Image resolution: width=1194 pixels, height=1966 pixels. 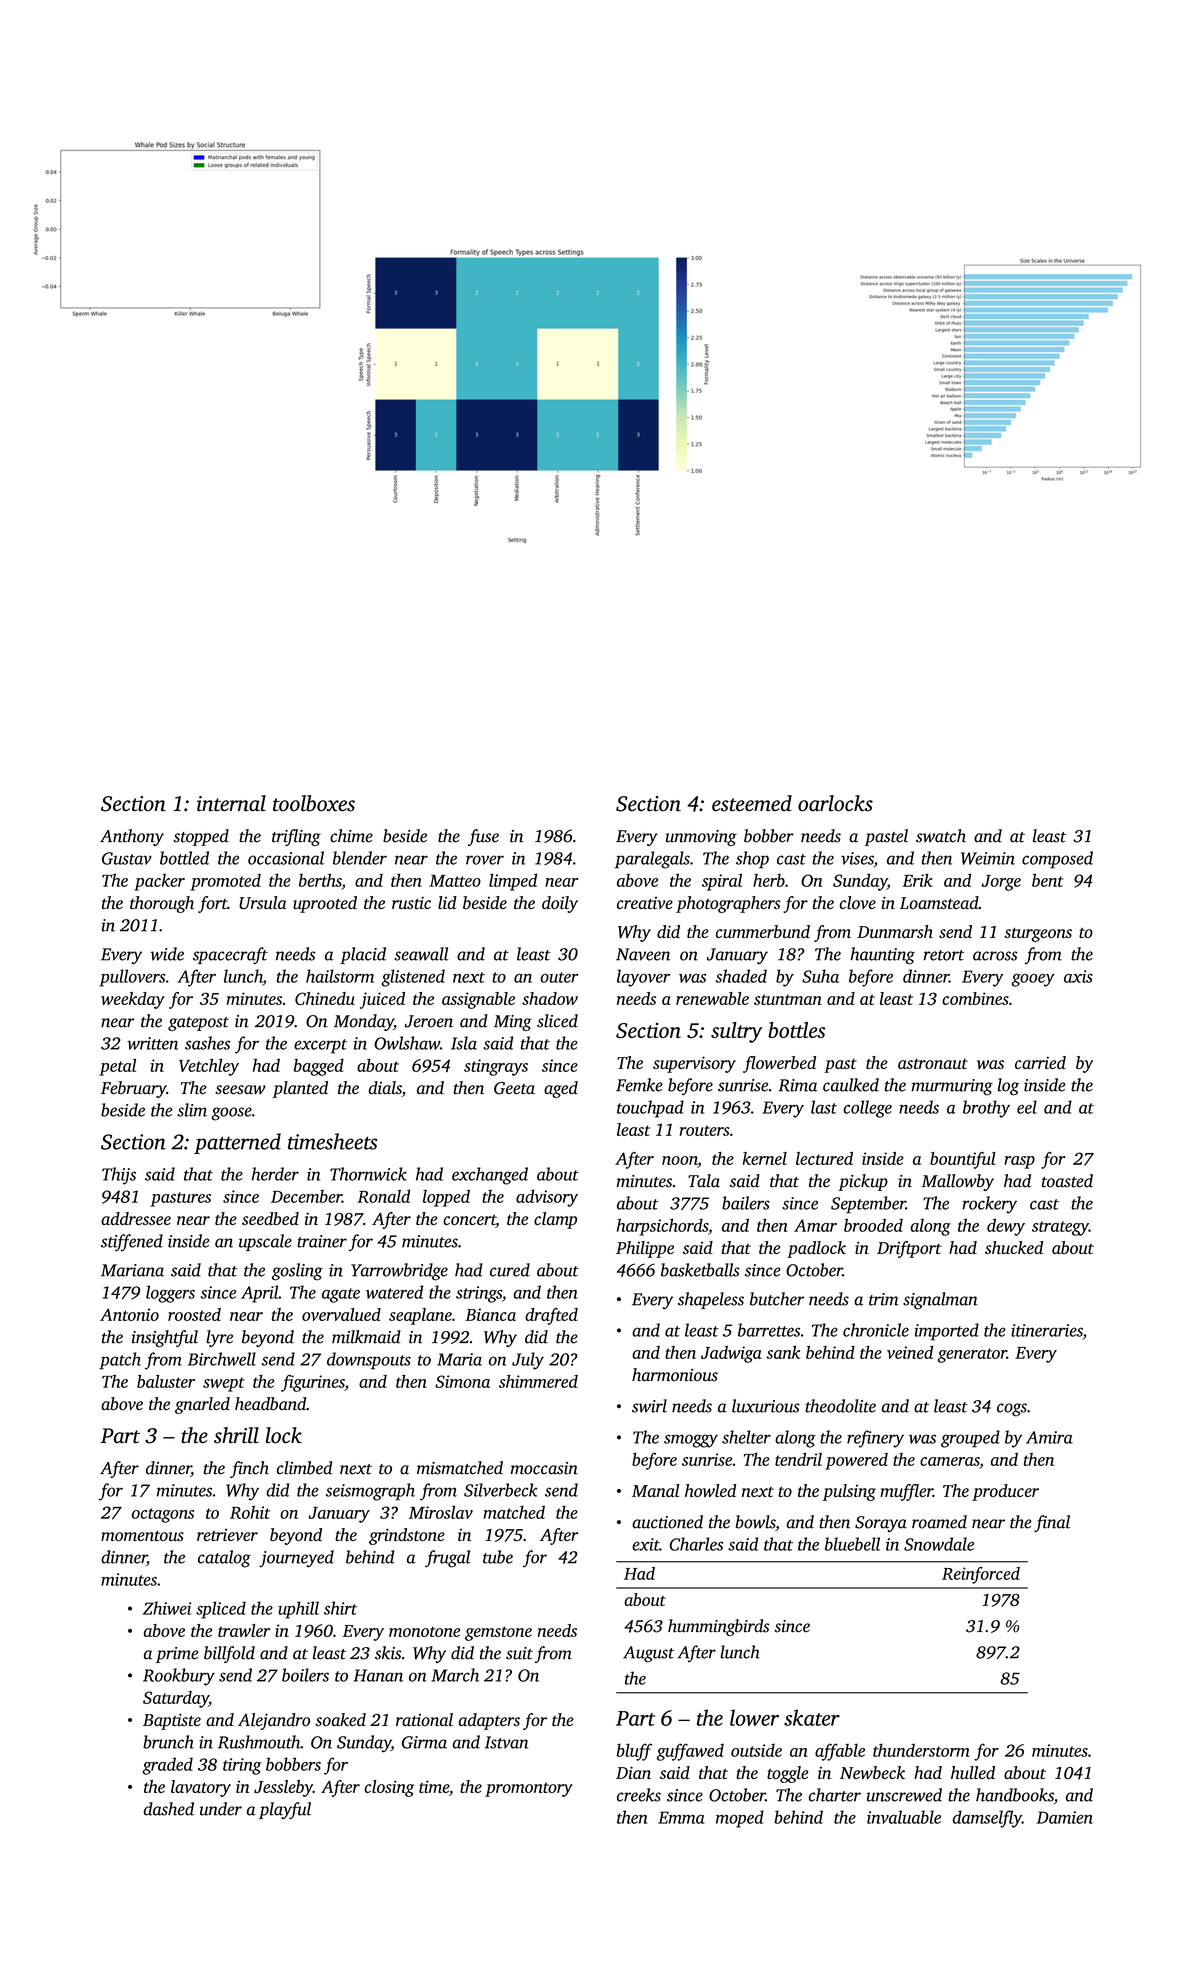 I want to click on dashed, so click(x=169, y=1809).
